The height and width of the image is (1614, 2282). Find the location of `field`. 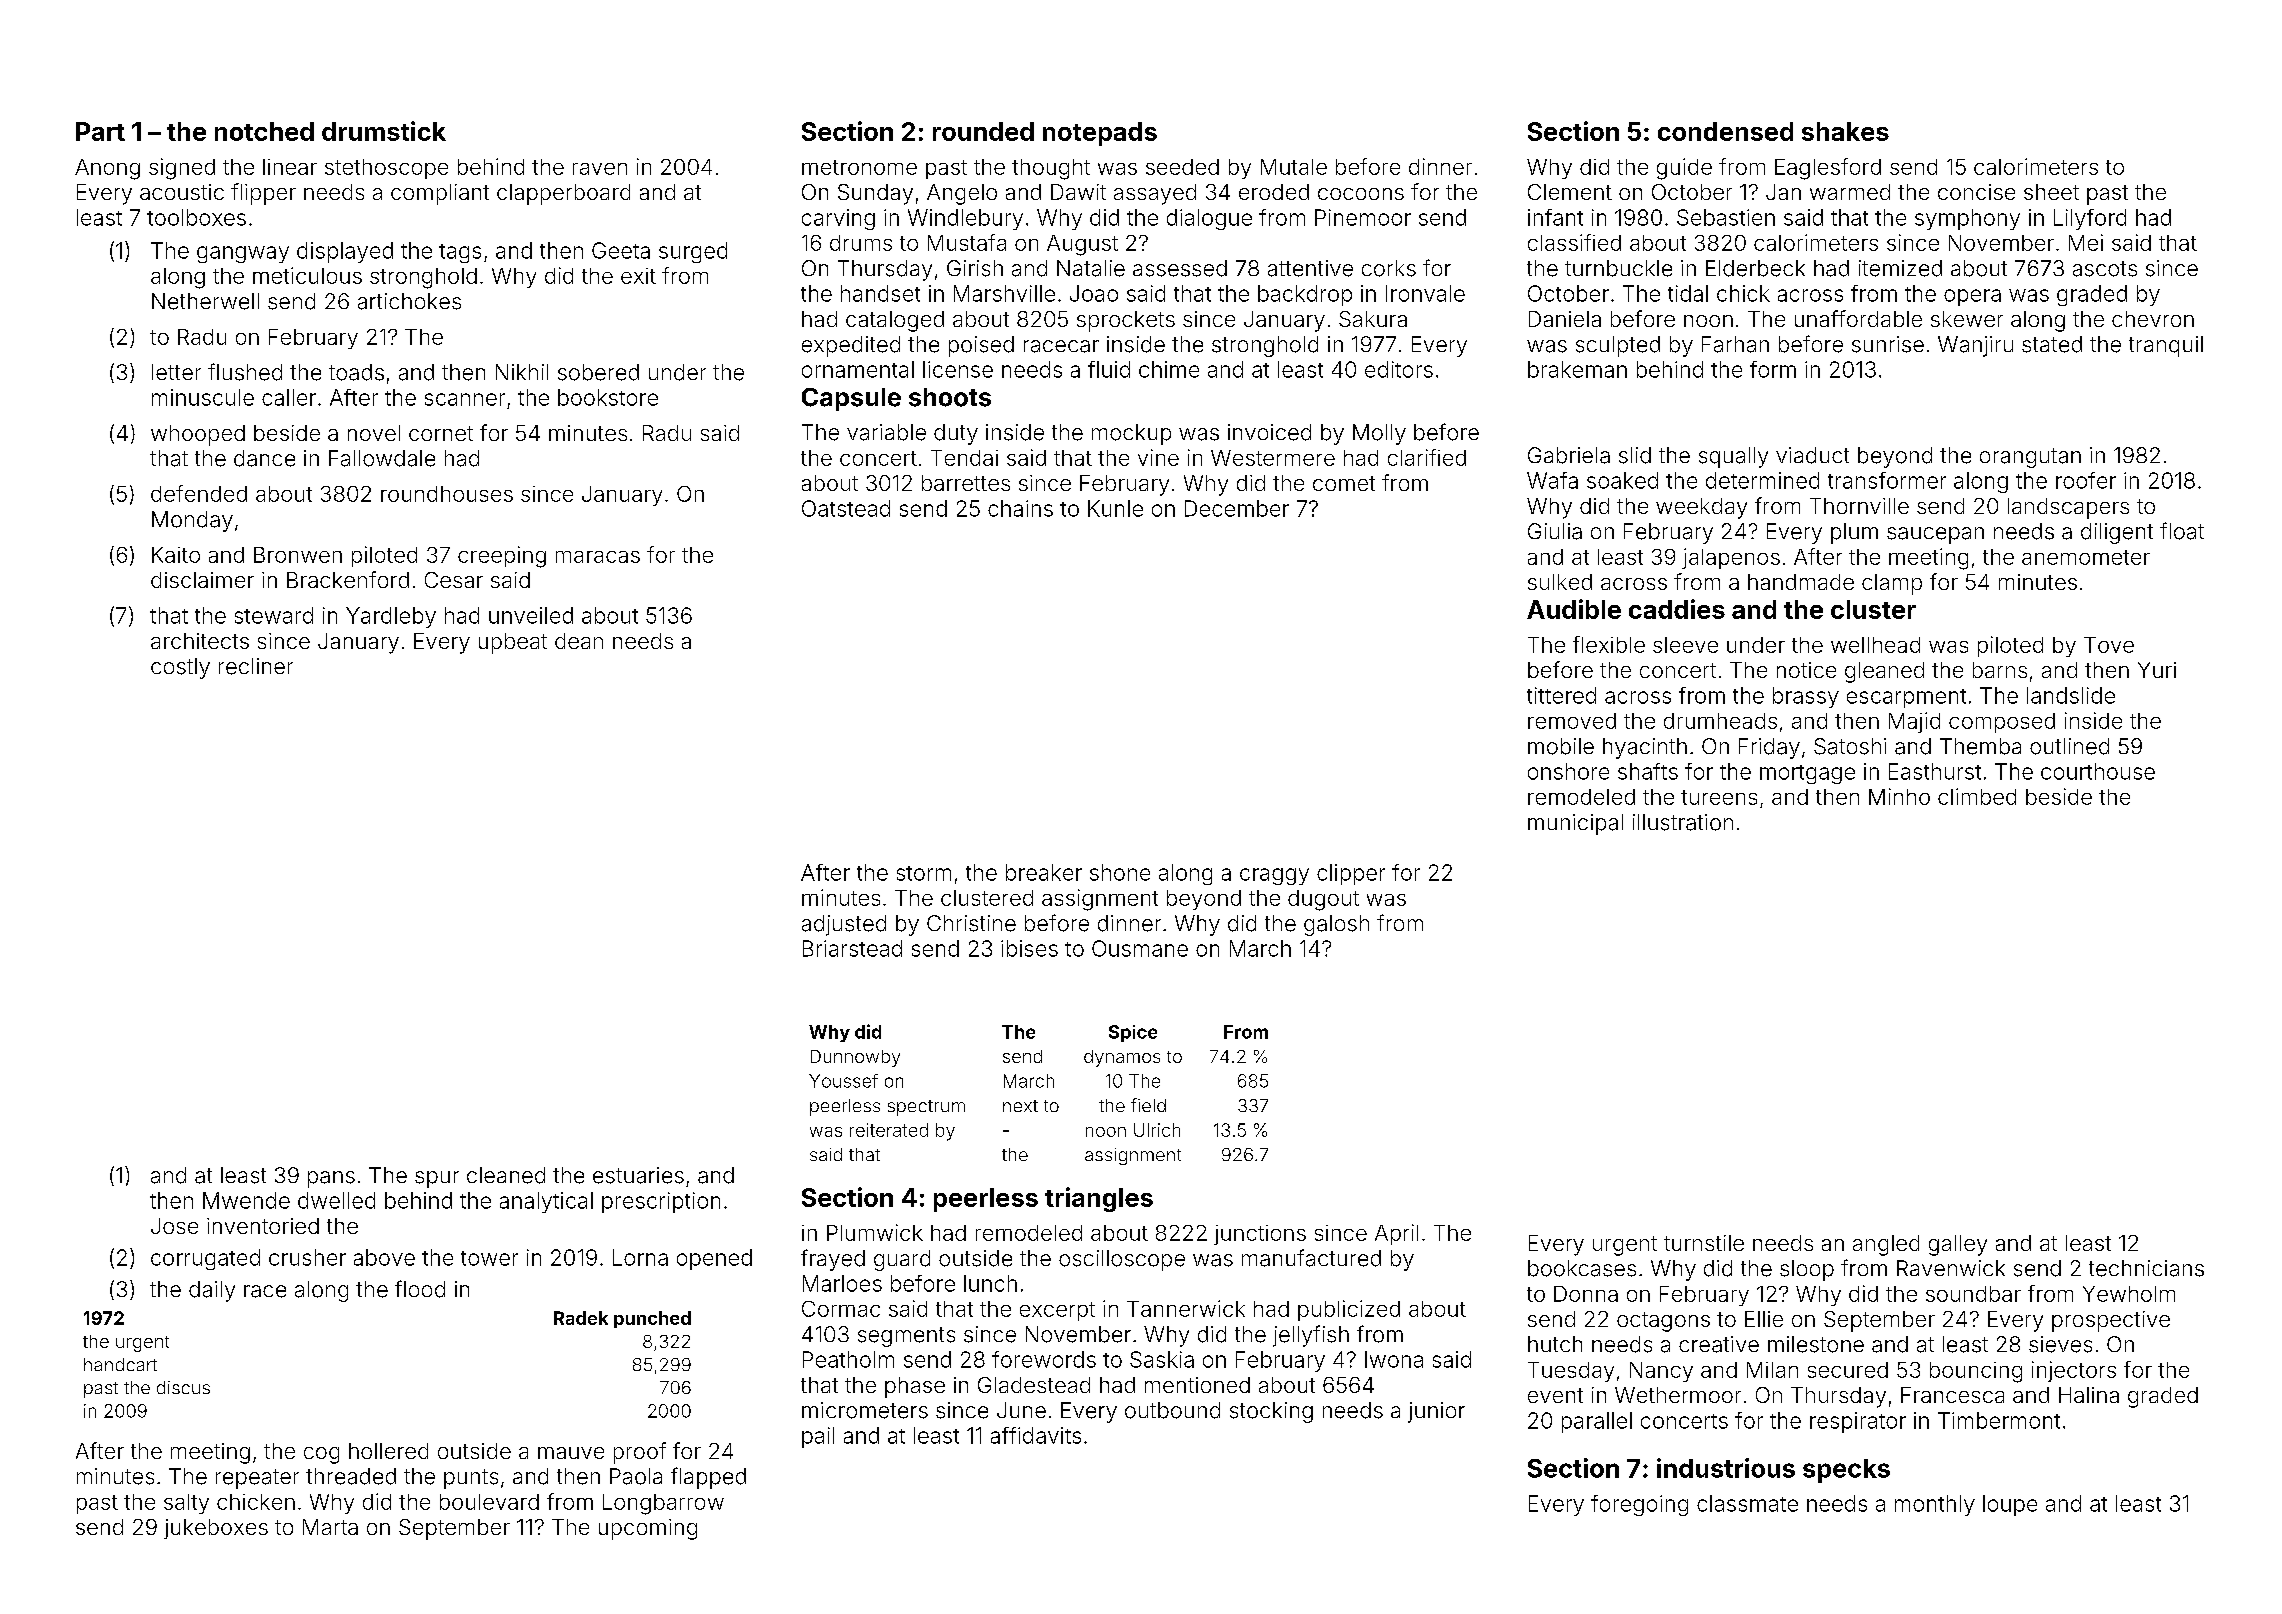

field is located at coordinates (1148, 1105).
